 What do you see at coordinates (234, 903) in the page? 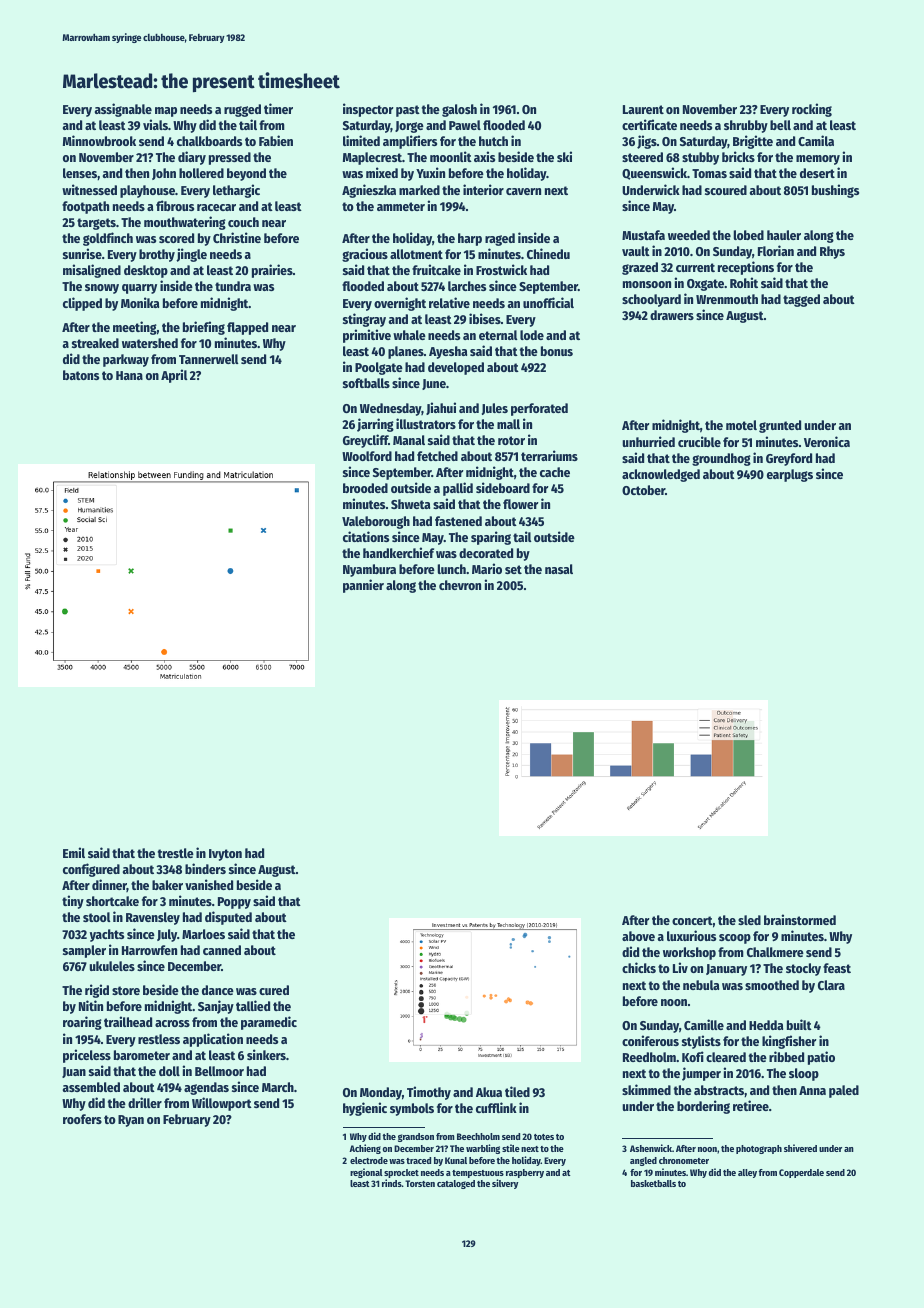
I see `Poppy` at bounding box center [234, 903].
